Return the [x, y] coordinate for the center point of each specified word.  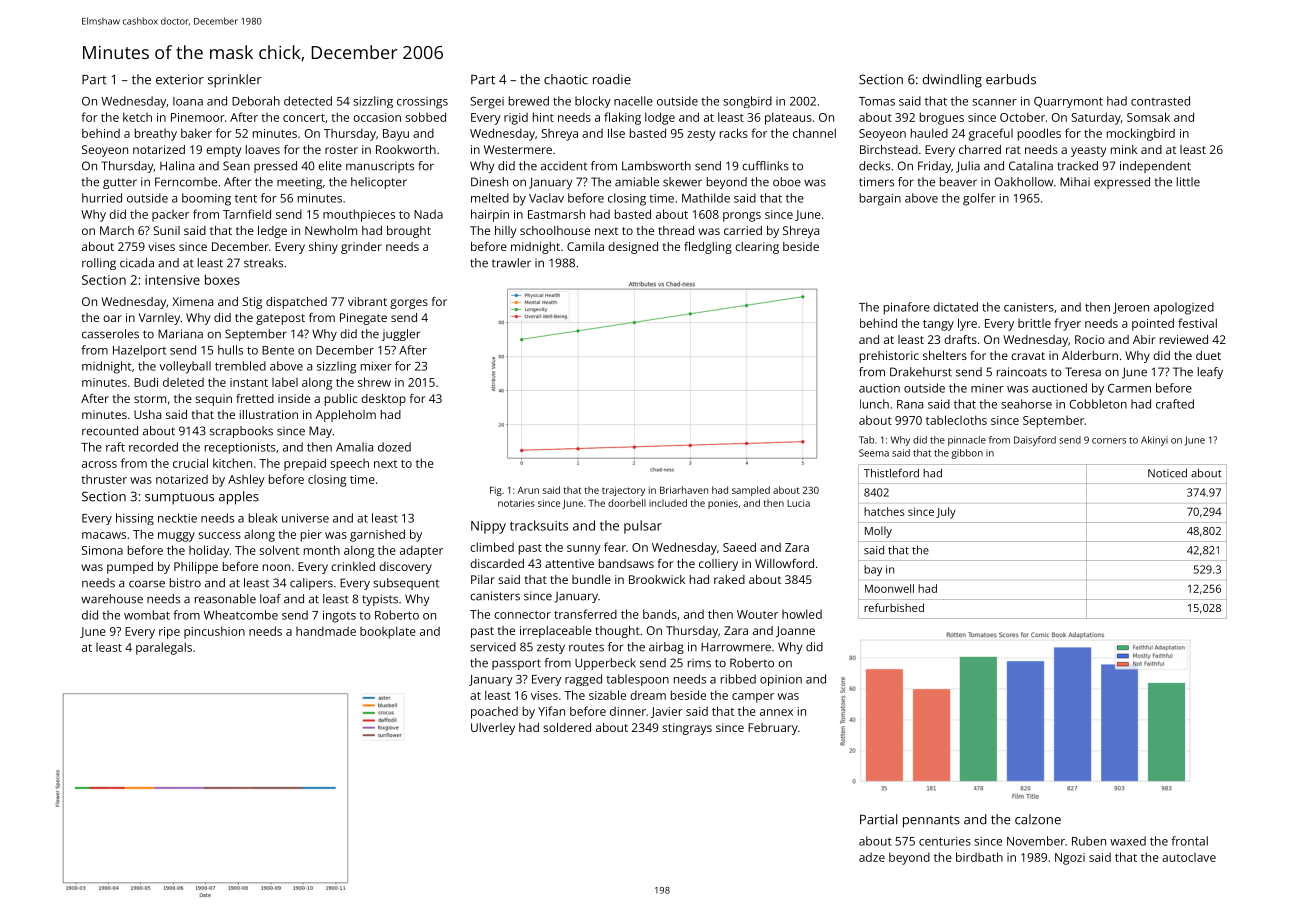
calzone [1038, 819]
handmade [326, 631]
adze [872, 857]
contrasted [1160, 101]
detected [308, 101]
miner [987, 388]
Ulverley [493, 729]
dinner [628, 711]
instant [249, 382]
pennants [931, 822]
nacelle [633, 101]
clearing [757, 248]
